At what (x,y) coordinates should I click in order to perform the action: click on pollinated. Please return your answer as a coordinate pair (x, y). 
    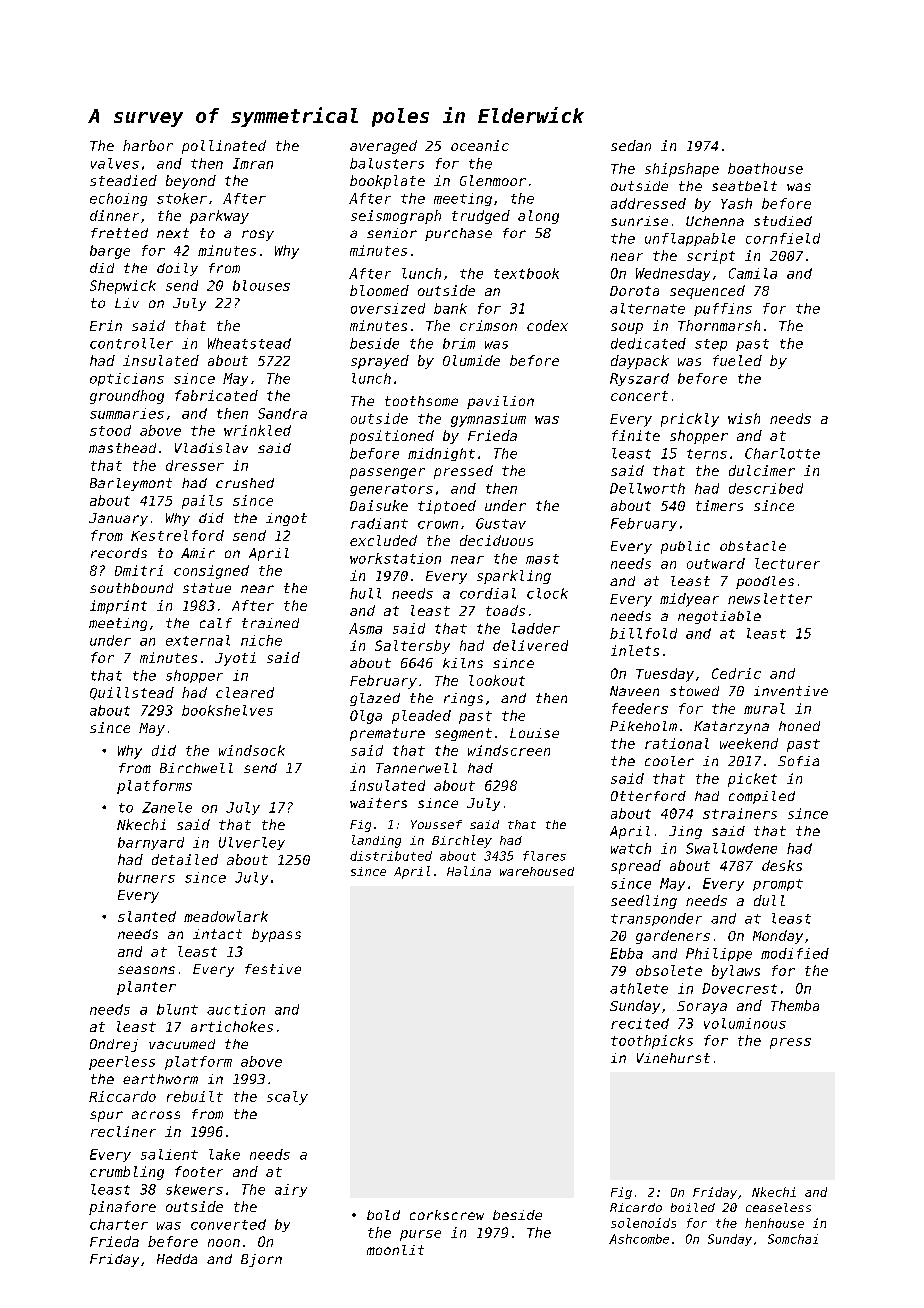
    Looking at the image, I should click on (224, 147).
